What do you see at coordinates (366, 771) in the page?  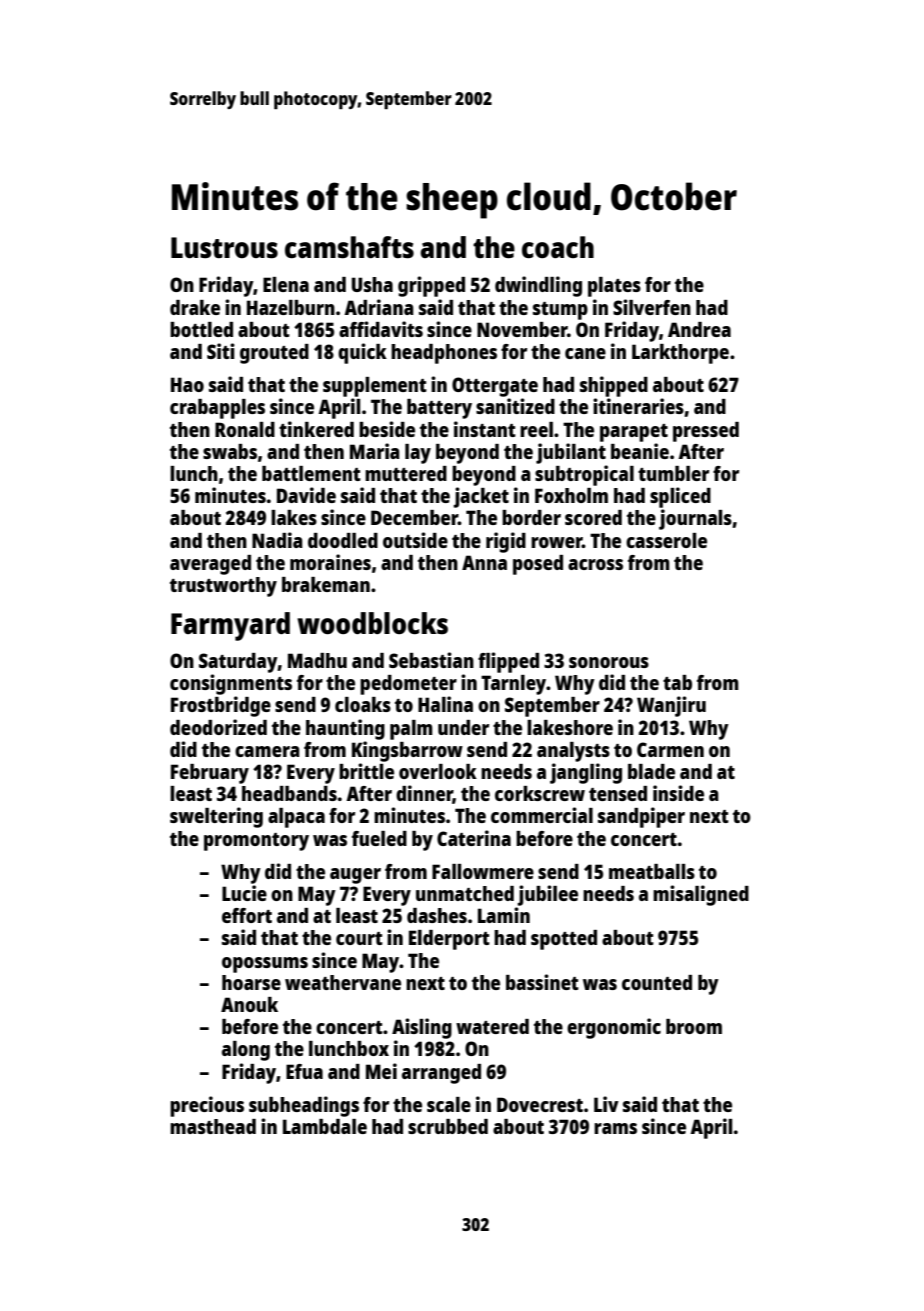 I see `brittle` at bounding box center [366, 771].
